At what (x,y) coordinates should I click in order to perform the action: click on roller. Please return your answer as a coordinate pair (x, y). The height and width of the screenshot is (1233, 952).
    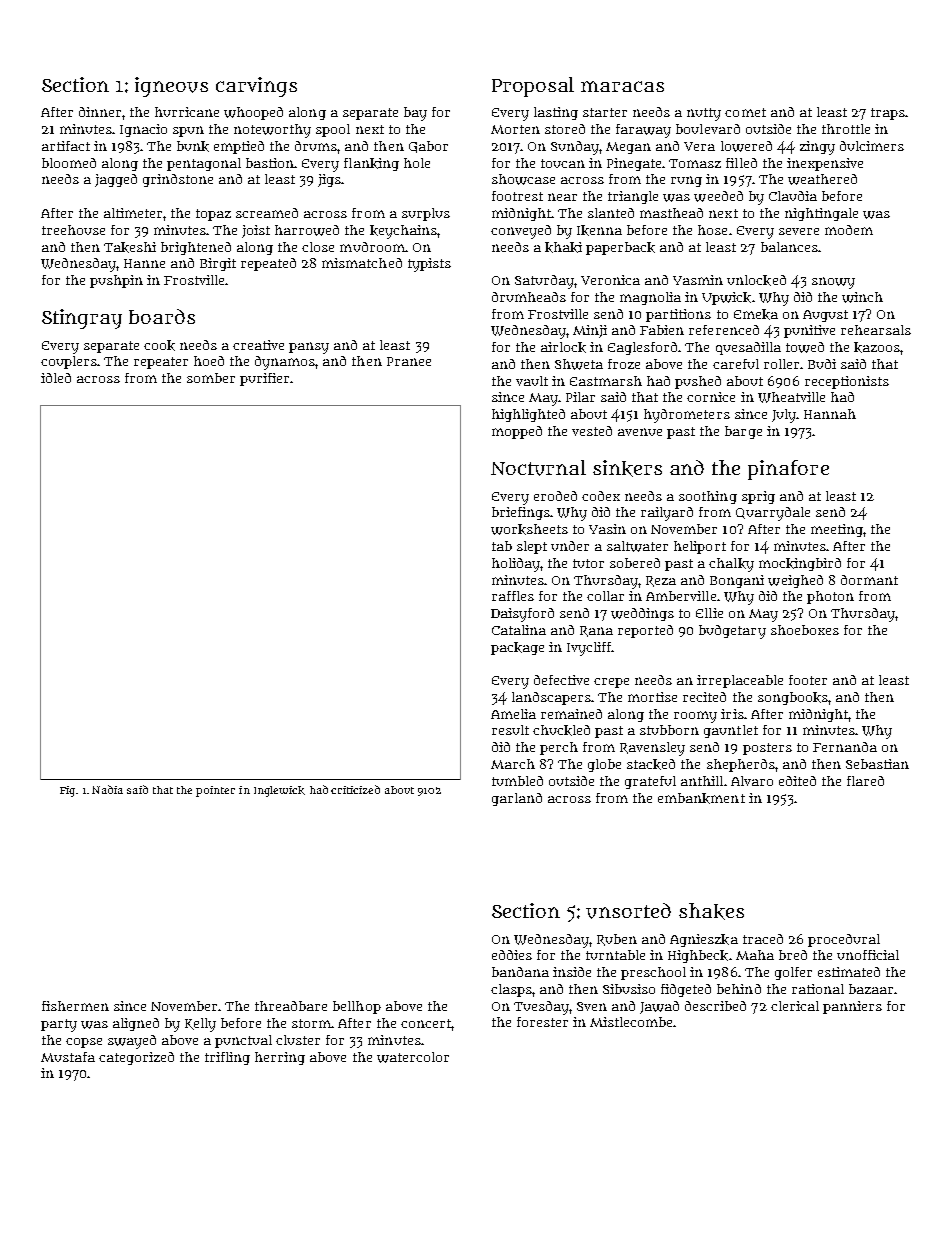
    Looking at the image, I should click on (781, 364).
